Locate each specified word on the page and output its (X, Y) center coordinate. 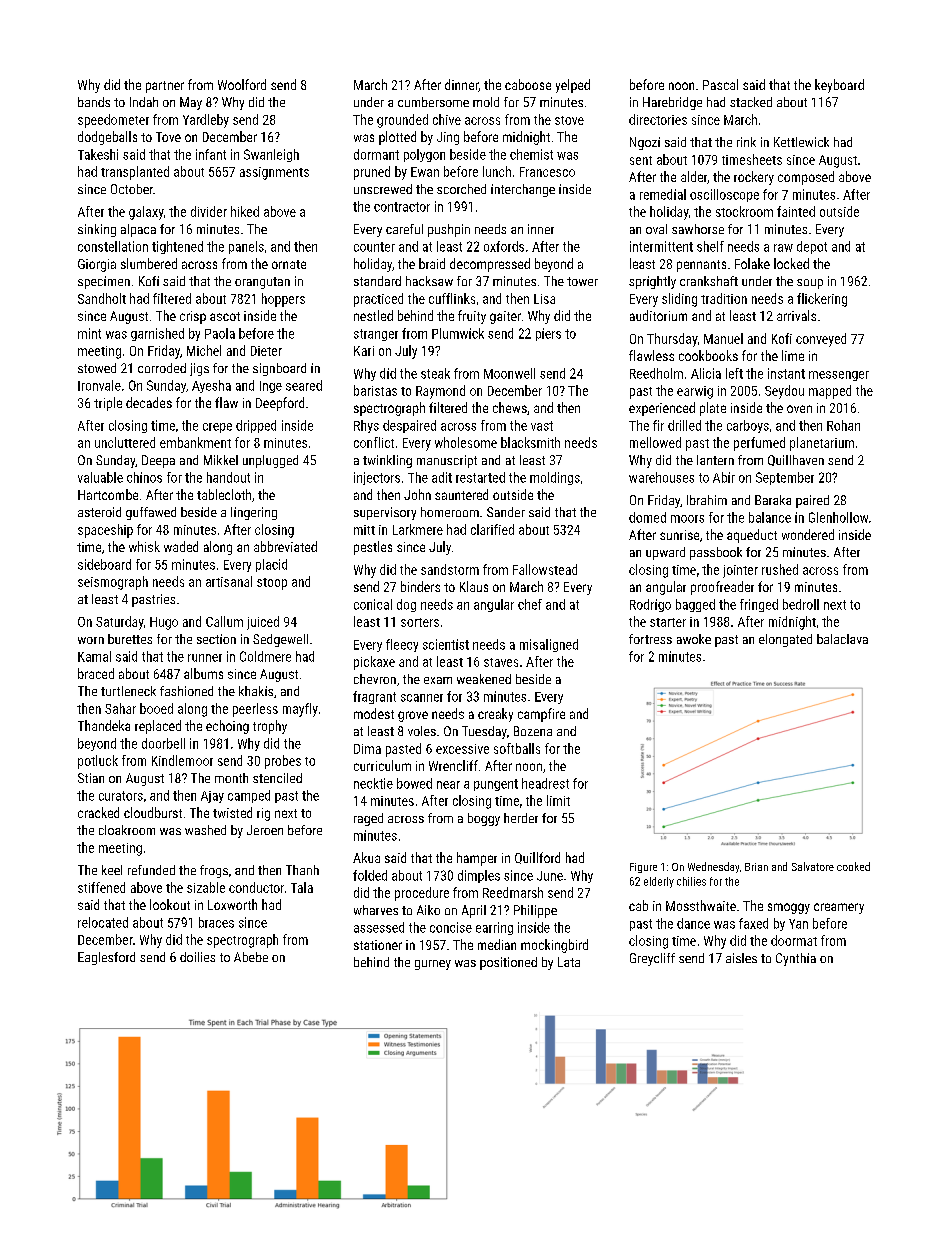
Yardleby (206, 121)
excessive (462, 749)
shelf (710, 246)
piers (548, 334)
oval (656, 229)
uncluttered (125, 442)
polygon (424, 155)
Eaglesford (106, 958)
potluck (98, 762)
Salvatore (813, 866)
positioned (508, 963)
